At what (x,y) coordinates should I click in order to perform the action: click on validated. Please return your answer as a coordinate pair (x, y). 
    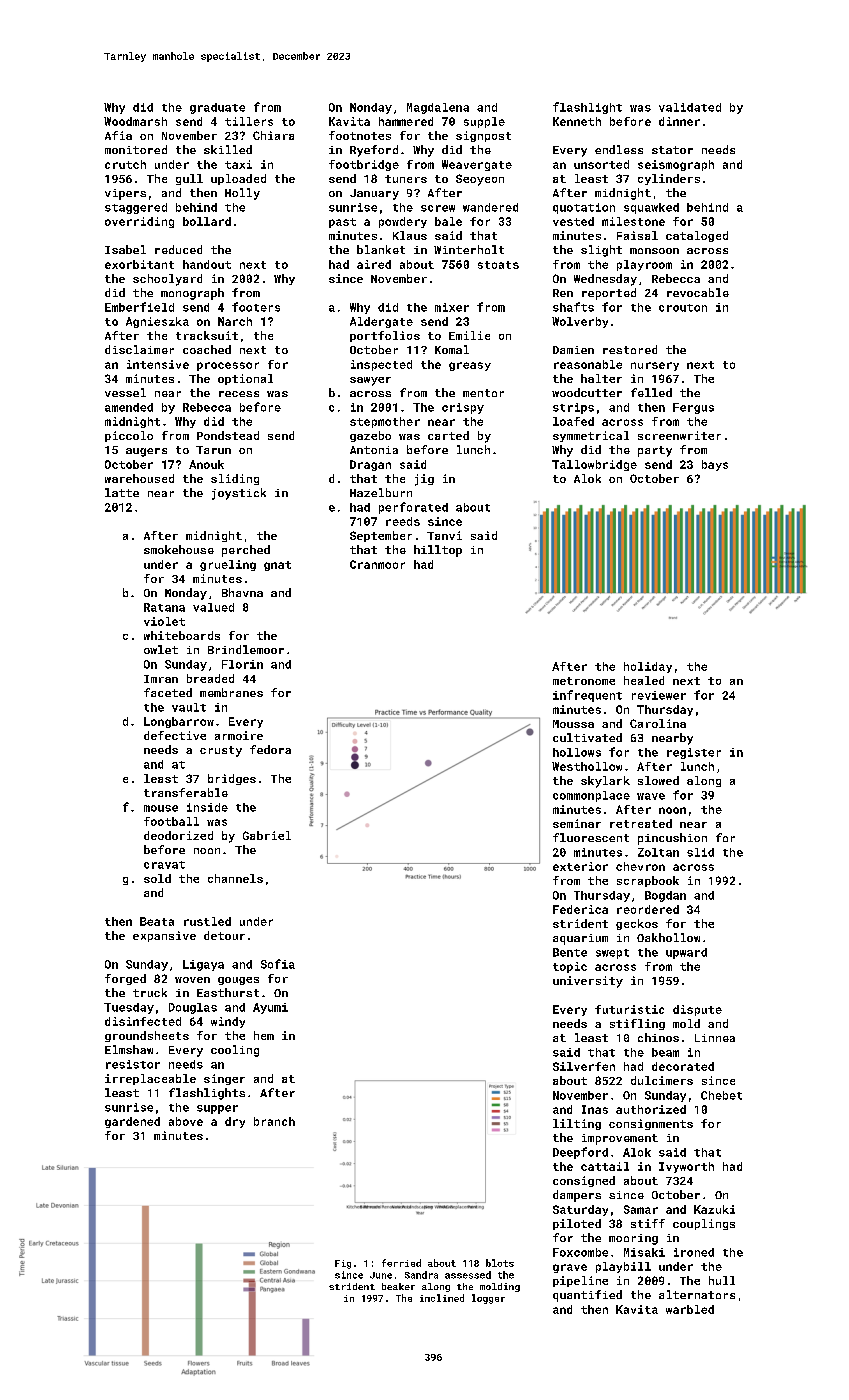
    Looking at the image, I should click on (690, 107).
